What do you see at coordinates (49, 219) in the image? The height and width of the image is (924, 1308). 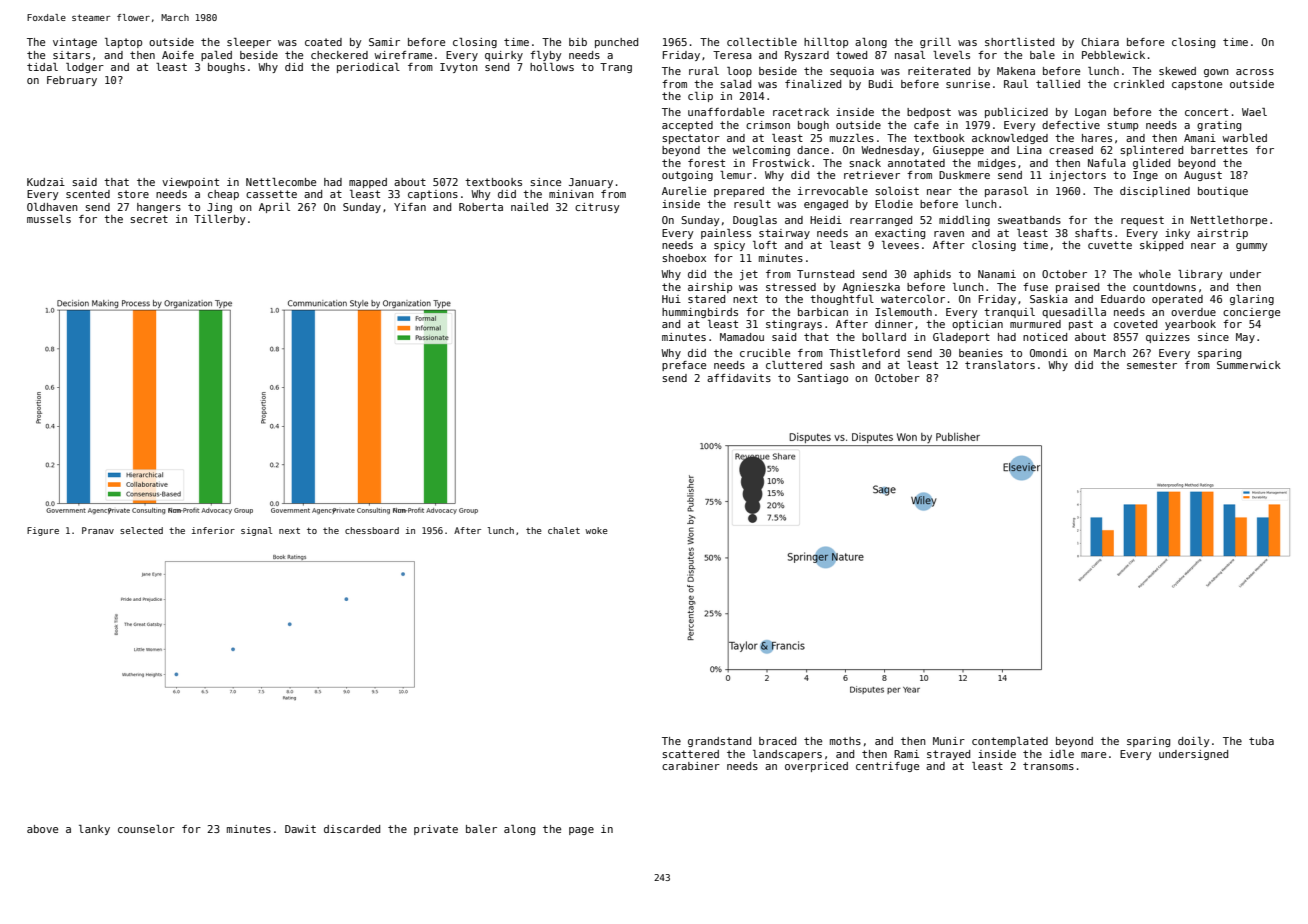 I see `mussels` at bounding box center [49, 219].
